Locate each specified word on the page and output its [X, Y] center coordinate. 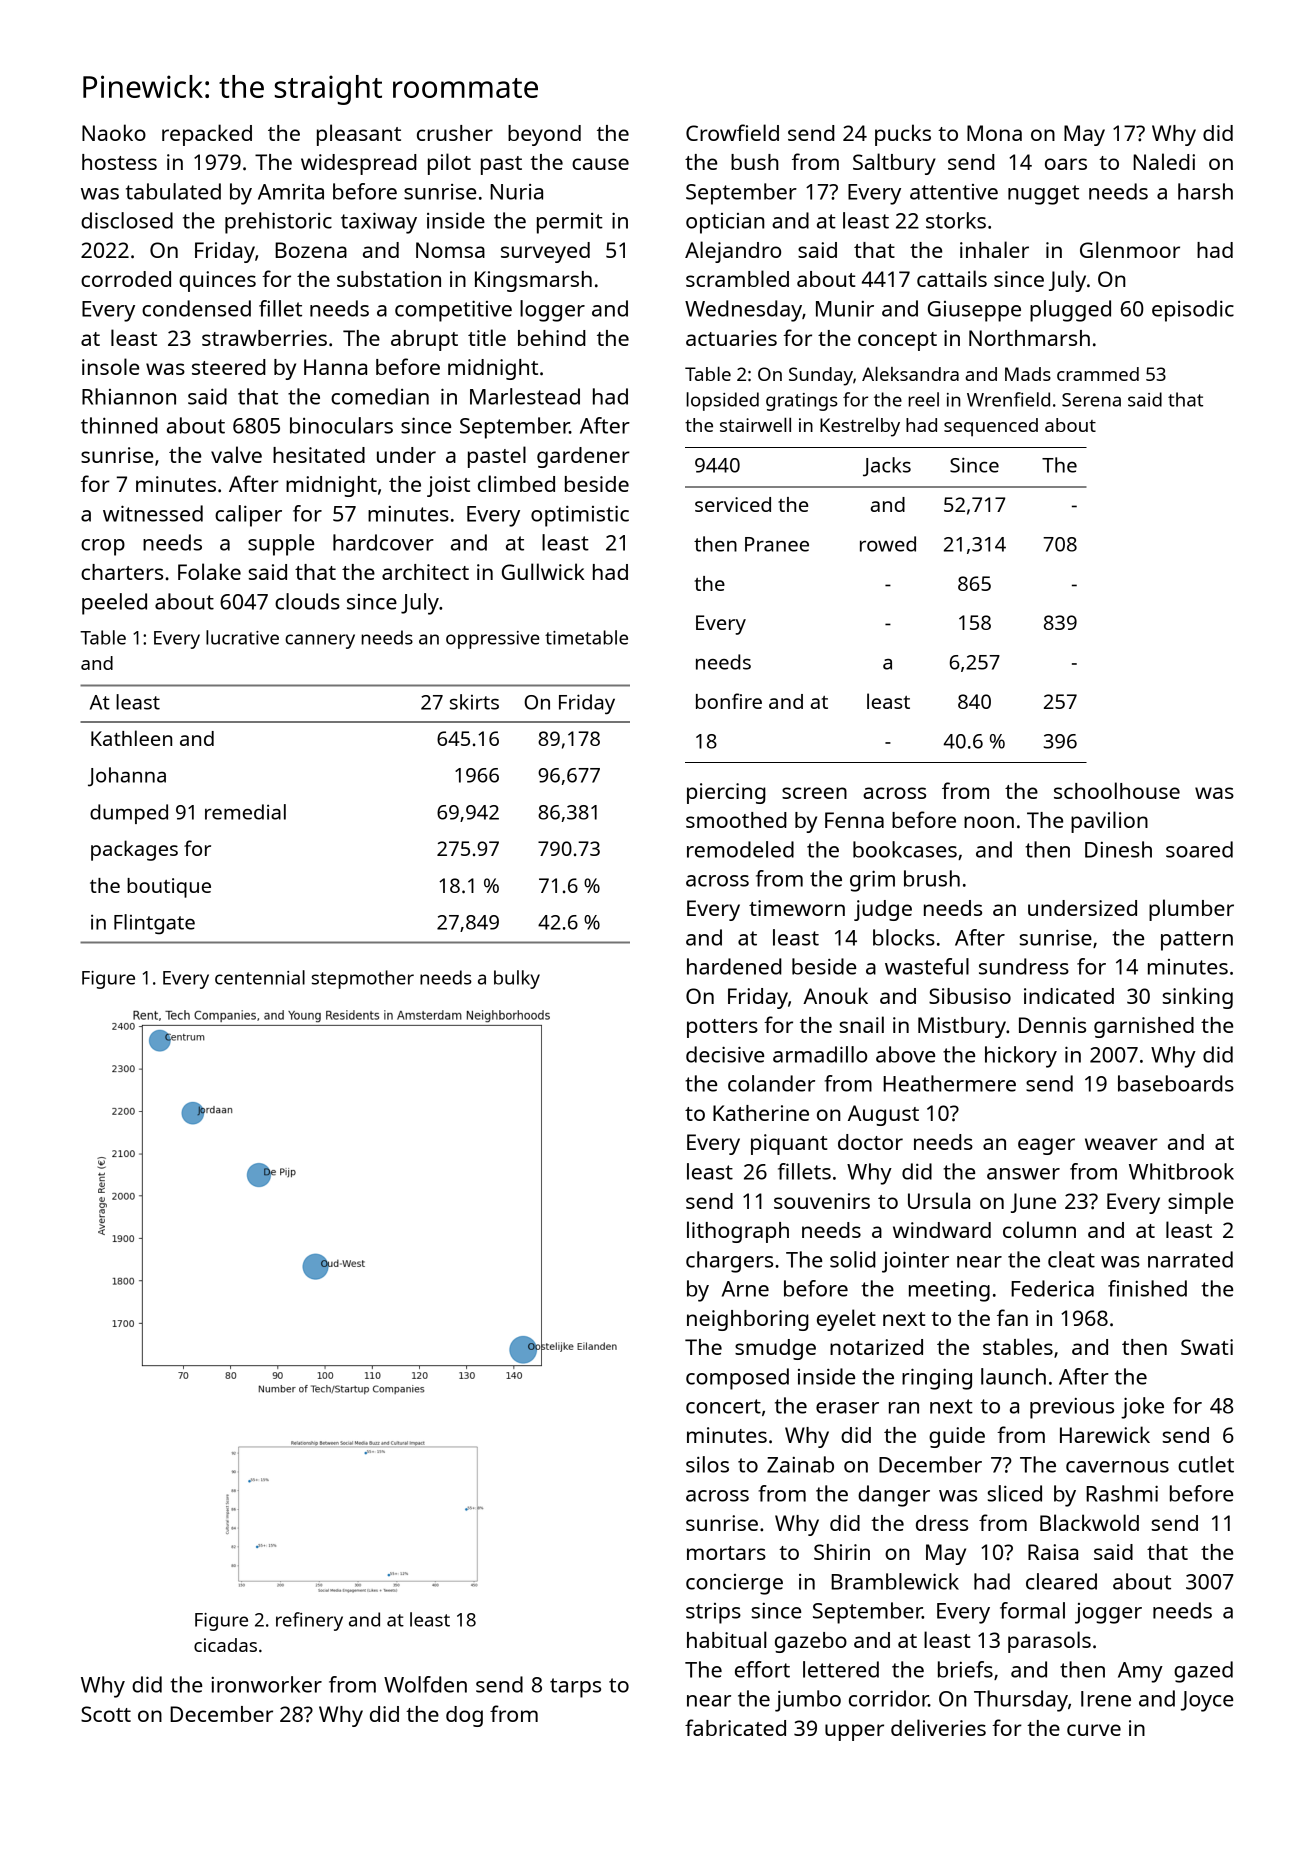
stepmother [363, 979]
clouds [307, 601]
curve [1094, 1730]
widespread [359, 164]
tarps [575, 1688]
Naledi [1164, 161]
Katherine [761, 1113]
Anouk [835, 995]
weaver [1121, 1144]
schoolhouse [1117, 790]
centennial [260, 977]
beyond [544, 135]
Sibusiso [970, 996]
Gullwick [543, 571]
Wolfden [425, 1684]
